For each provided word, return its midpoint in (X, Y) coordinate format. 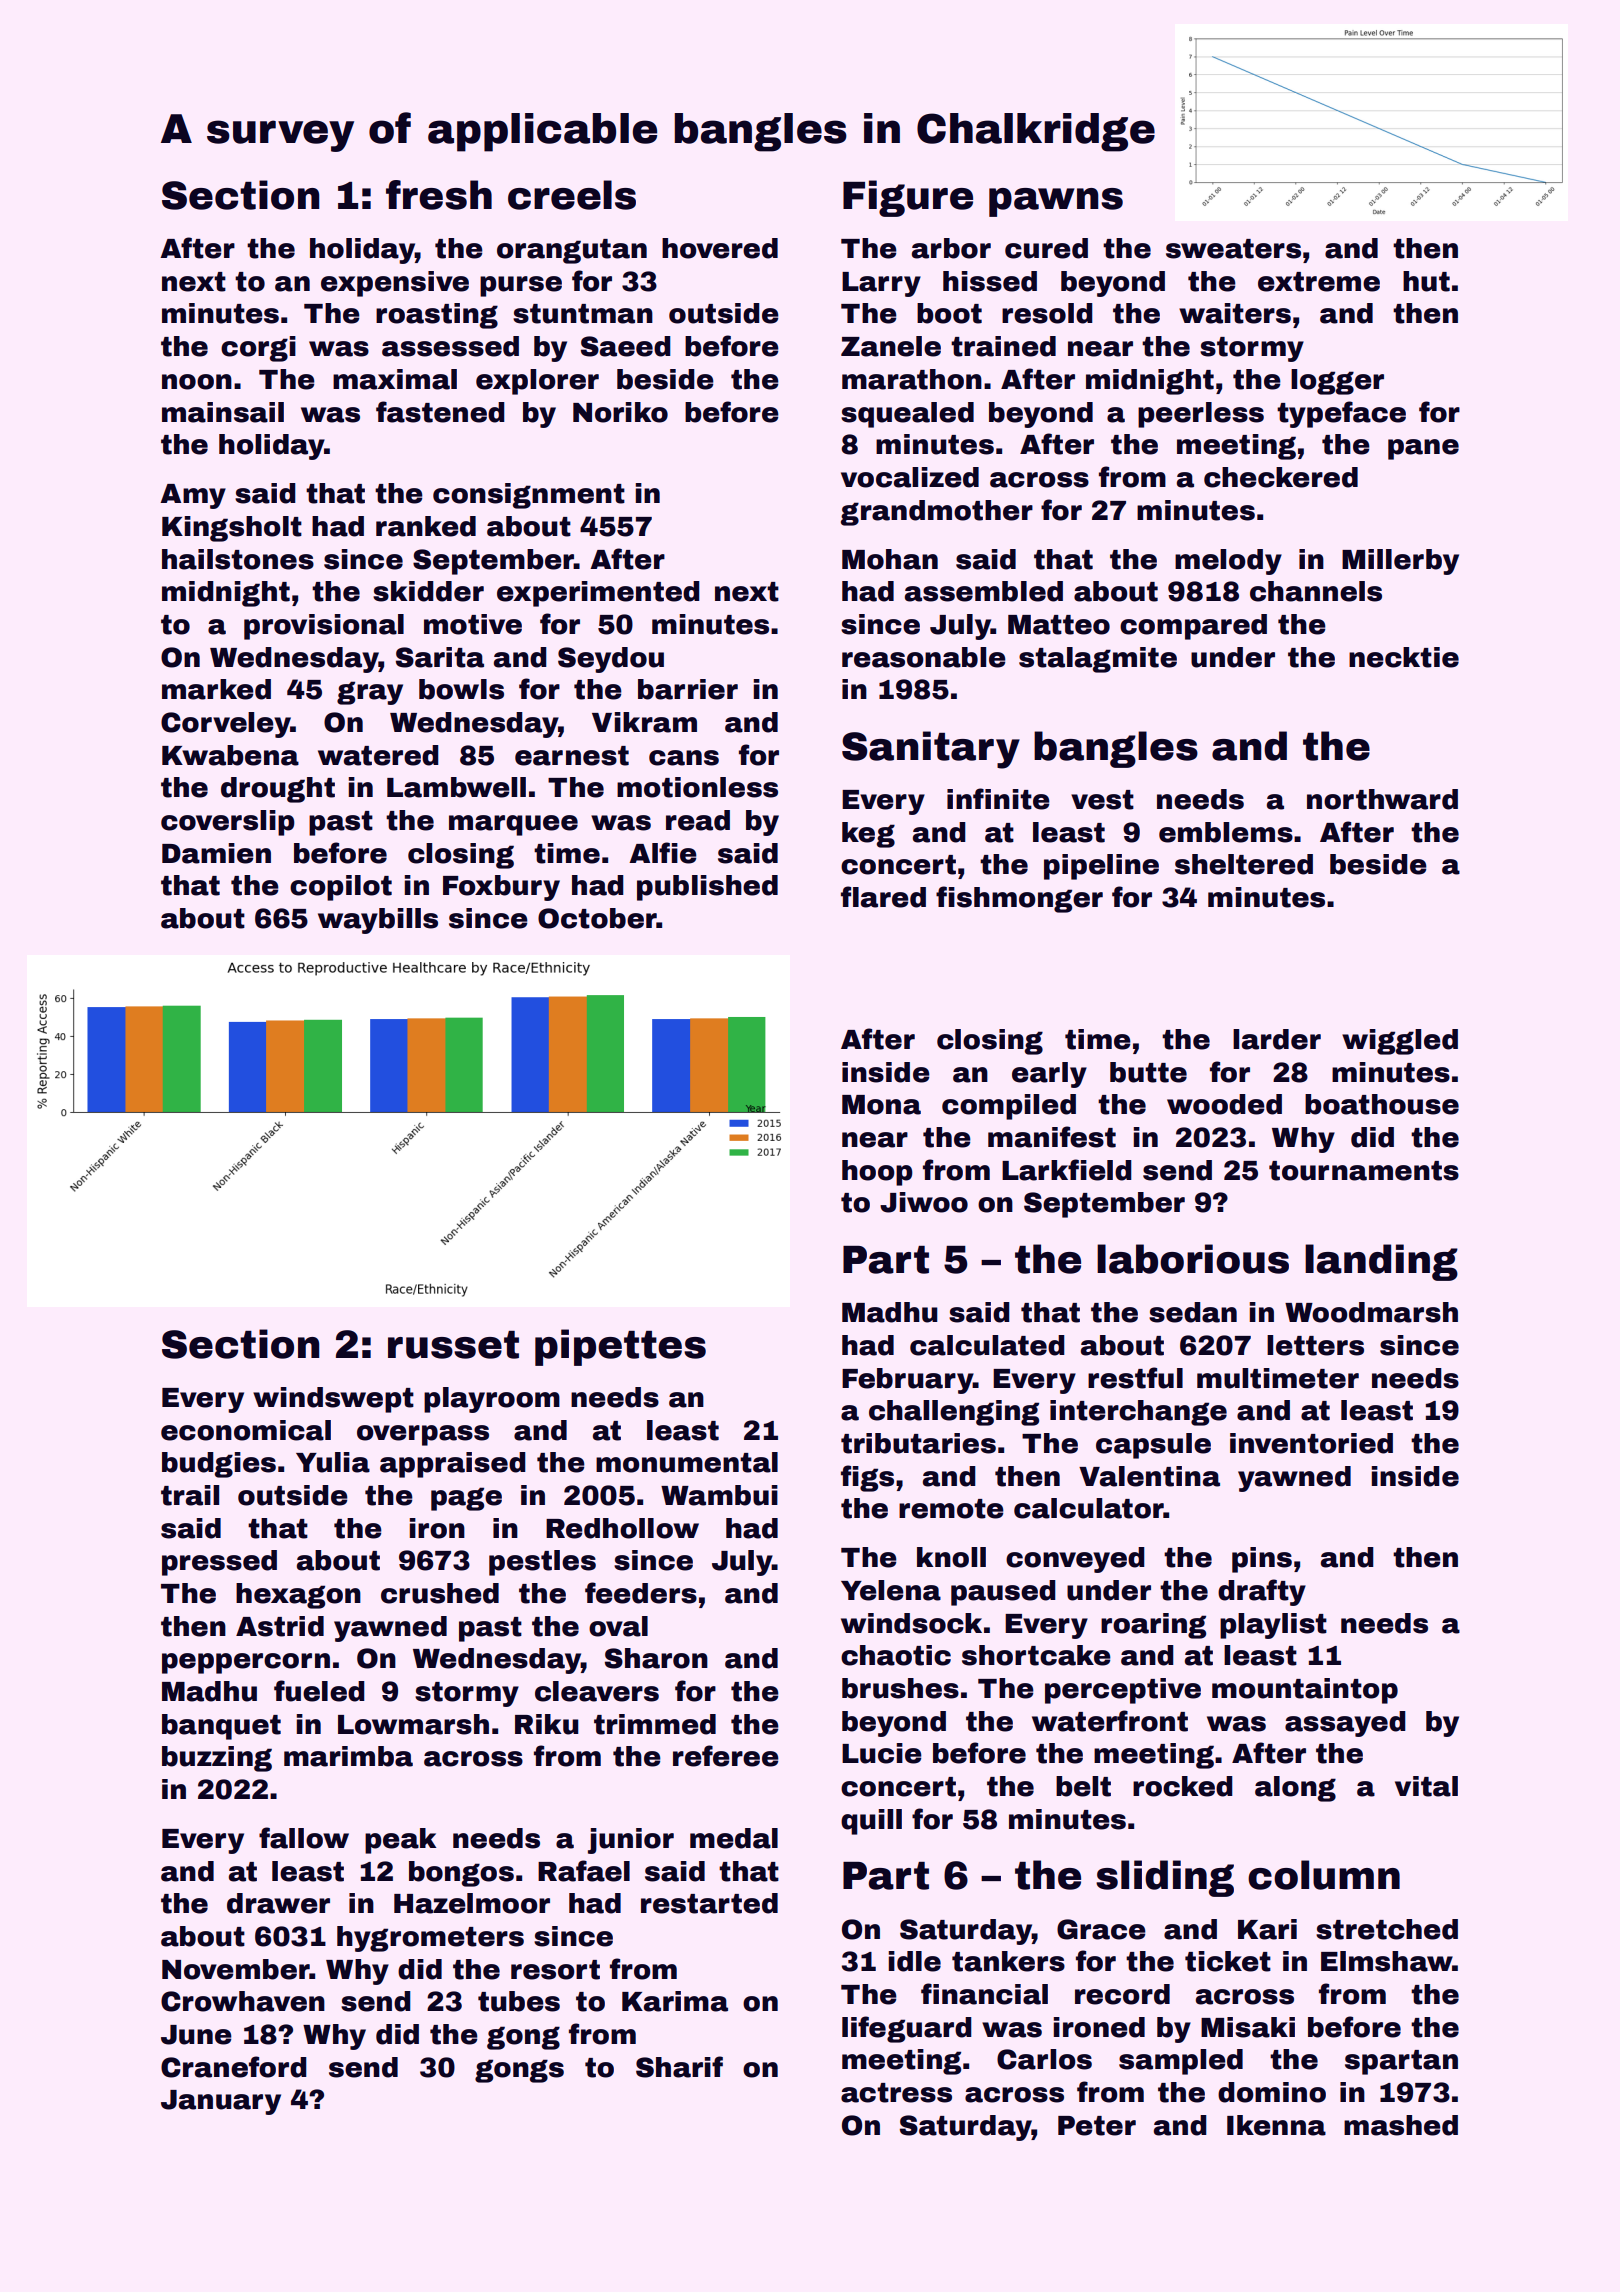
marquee (513, 825)
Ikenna (1276, 2125)
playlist (1273, 1626)
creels (572, 195)
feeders (641, 1593)
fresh (439, 195)
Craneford (234, 2067)
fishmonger (1019, 899)
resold (1047, 313)
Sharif (679, 2067)
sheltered (1244, 864)
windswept (333, 1400)
